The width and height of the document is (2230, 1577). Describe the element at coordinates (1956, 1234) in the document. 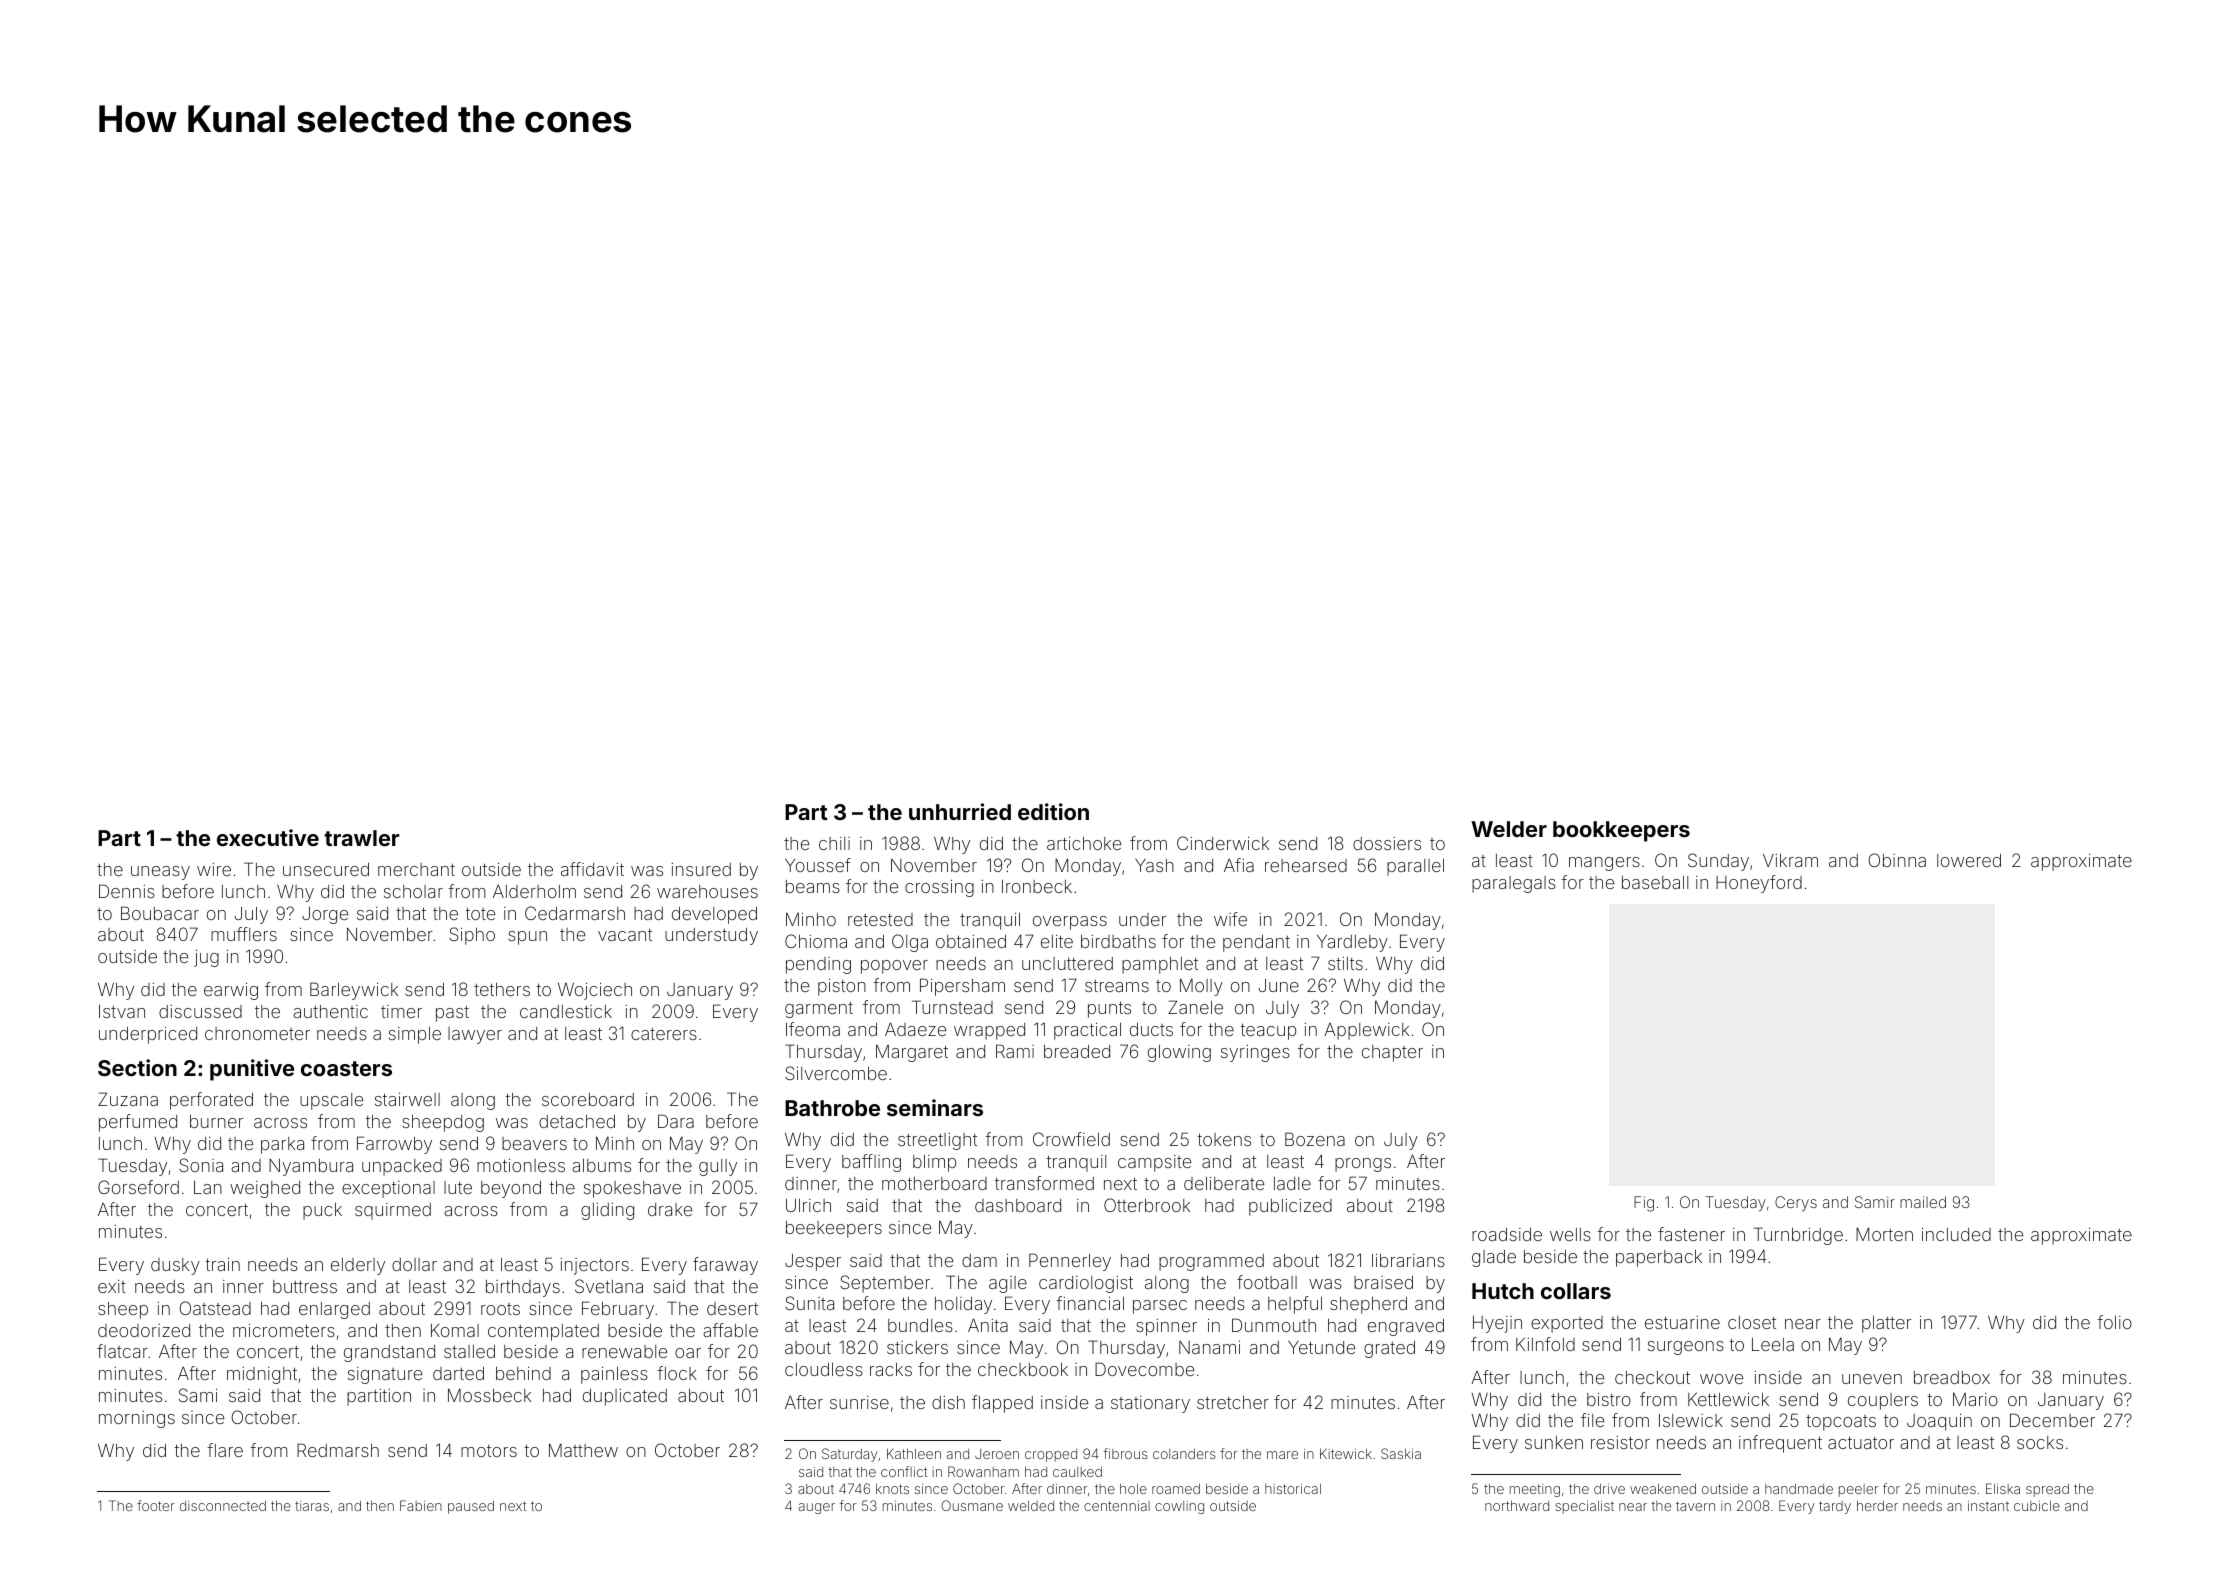

I see `included` at that location.
